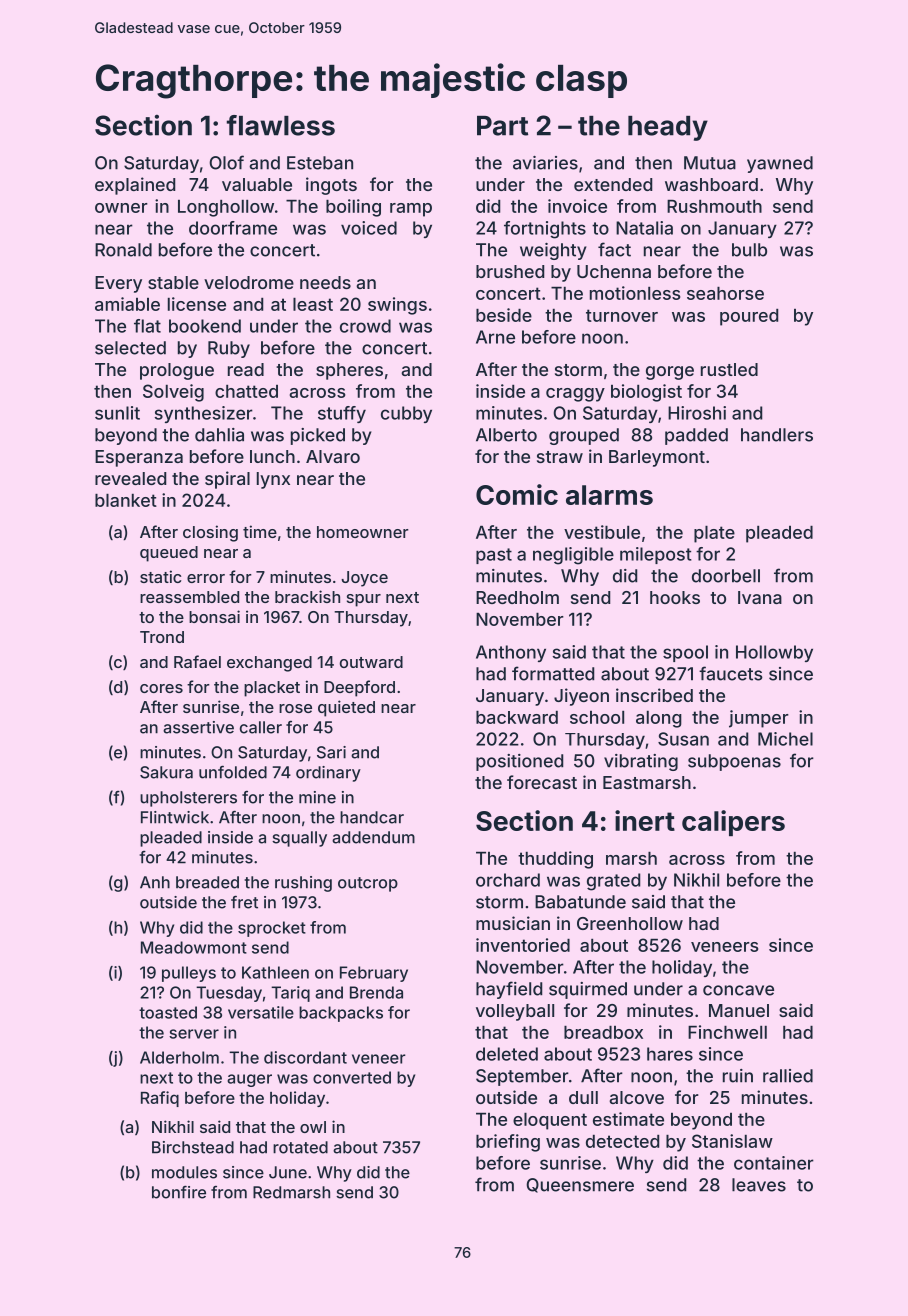 Image resolution: width=908 pixels, height=1316 pixels. Describe the element at coordinates (233, 772) in the screenshot. I see `unfolded` at that location.
